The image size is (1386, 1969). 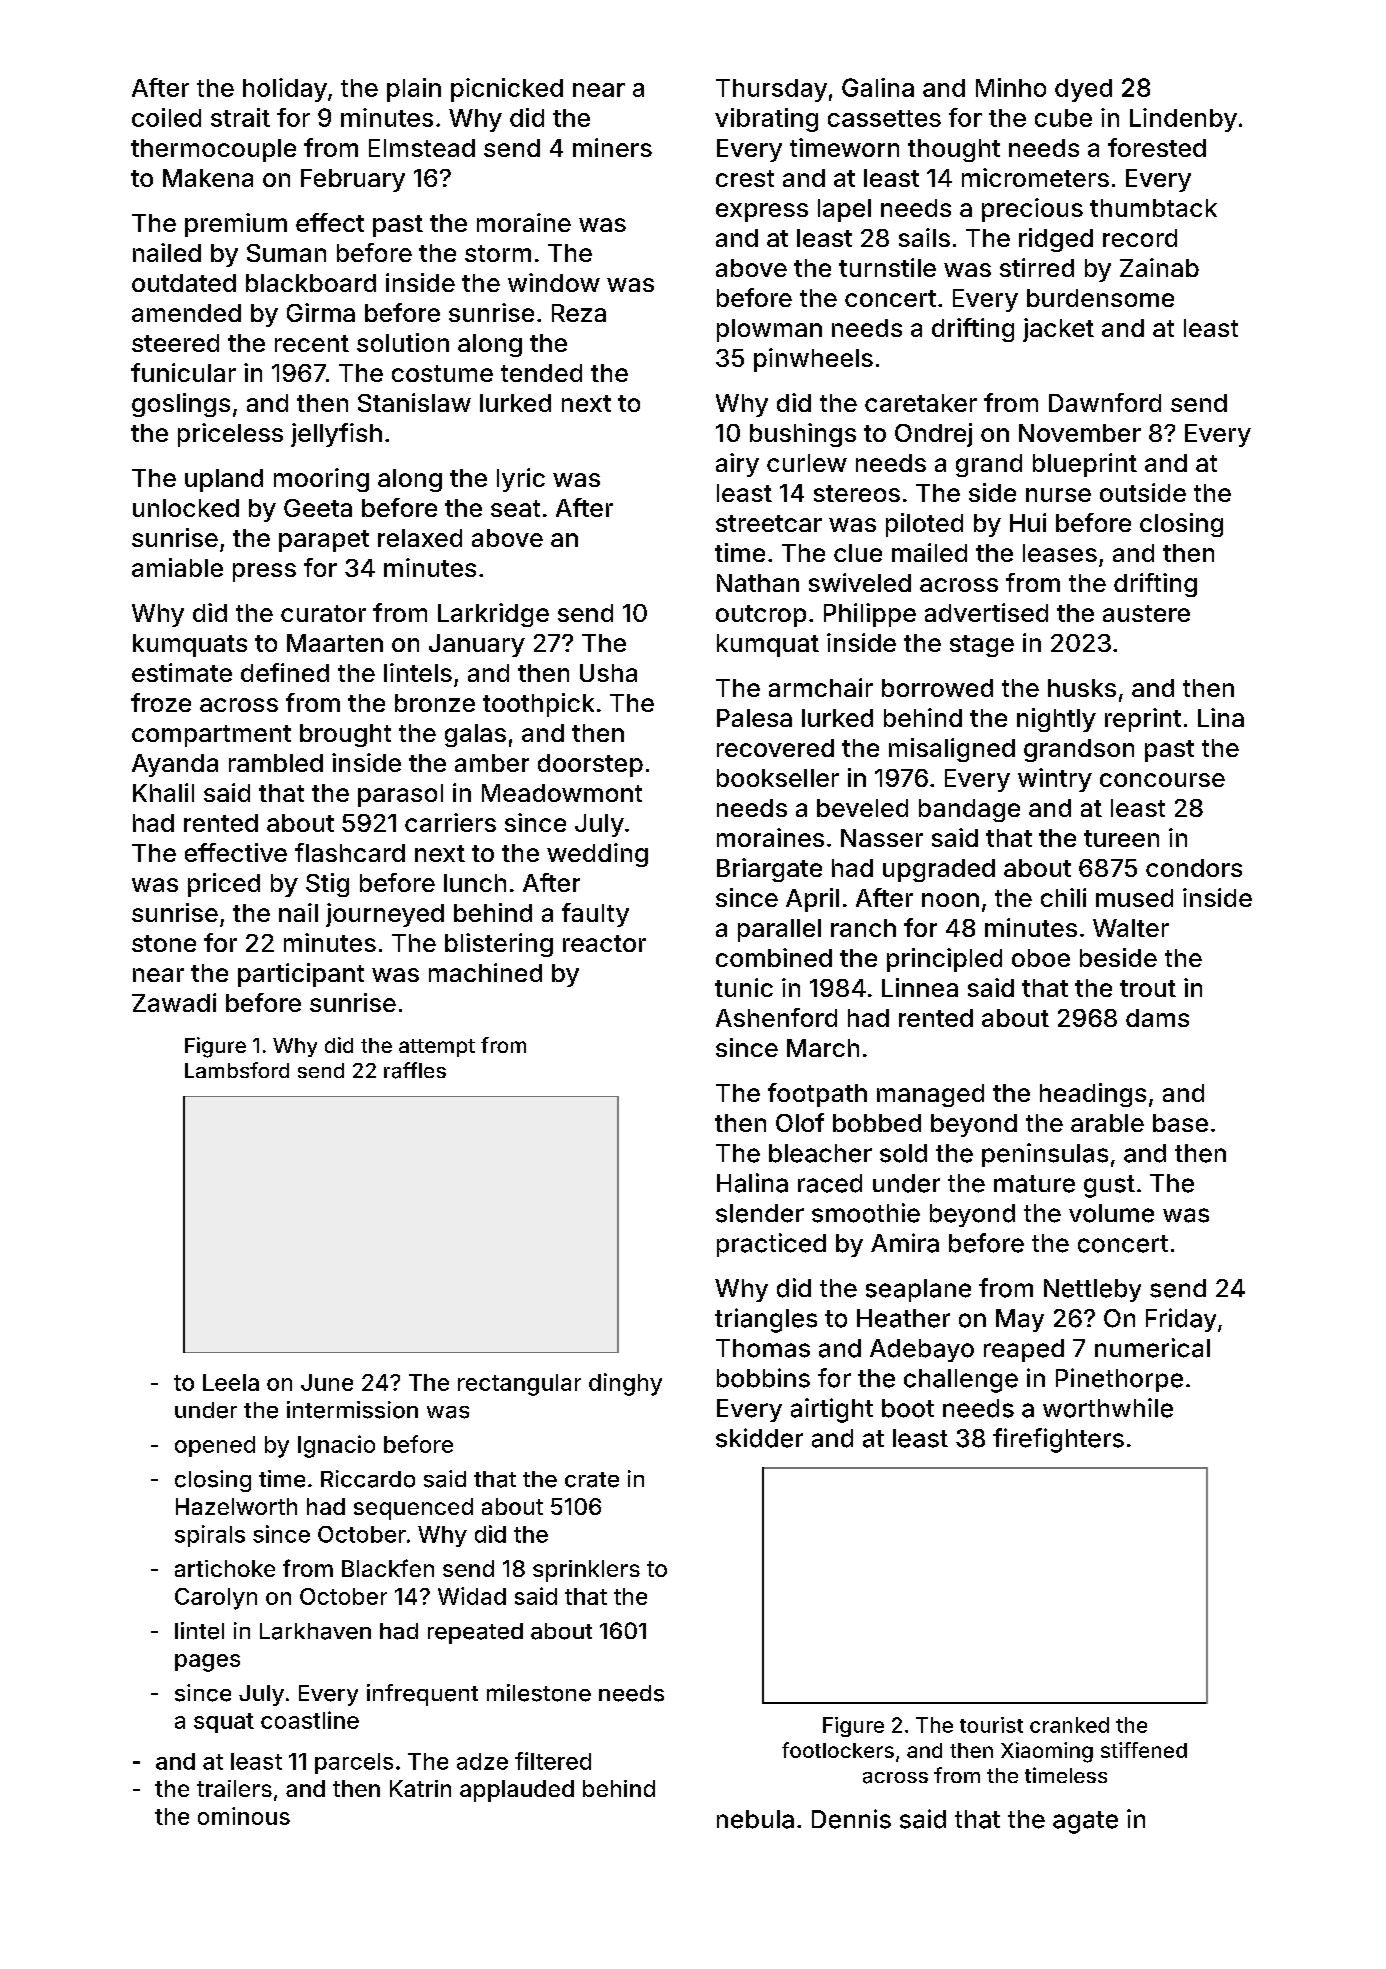 What do you see at coordinates (771, 90) in the screenshot?
I see `Thursday` at bounding box center [771, 90].
